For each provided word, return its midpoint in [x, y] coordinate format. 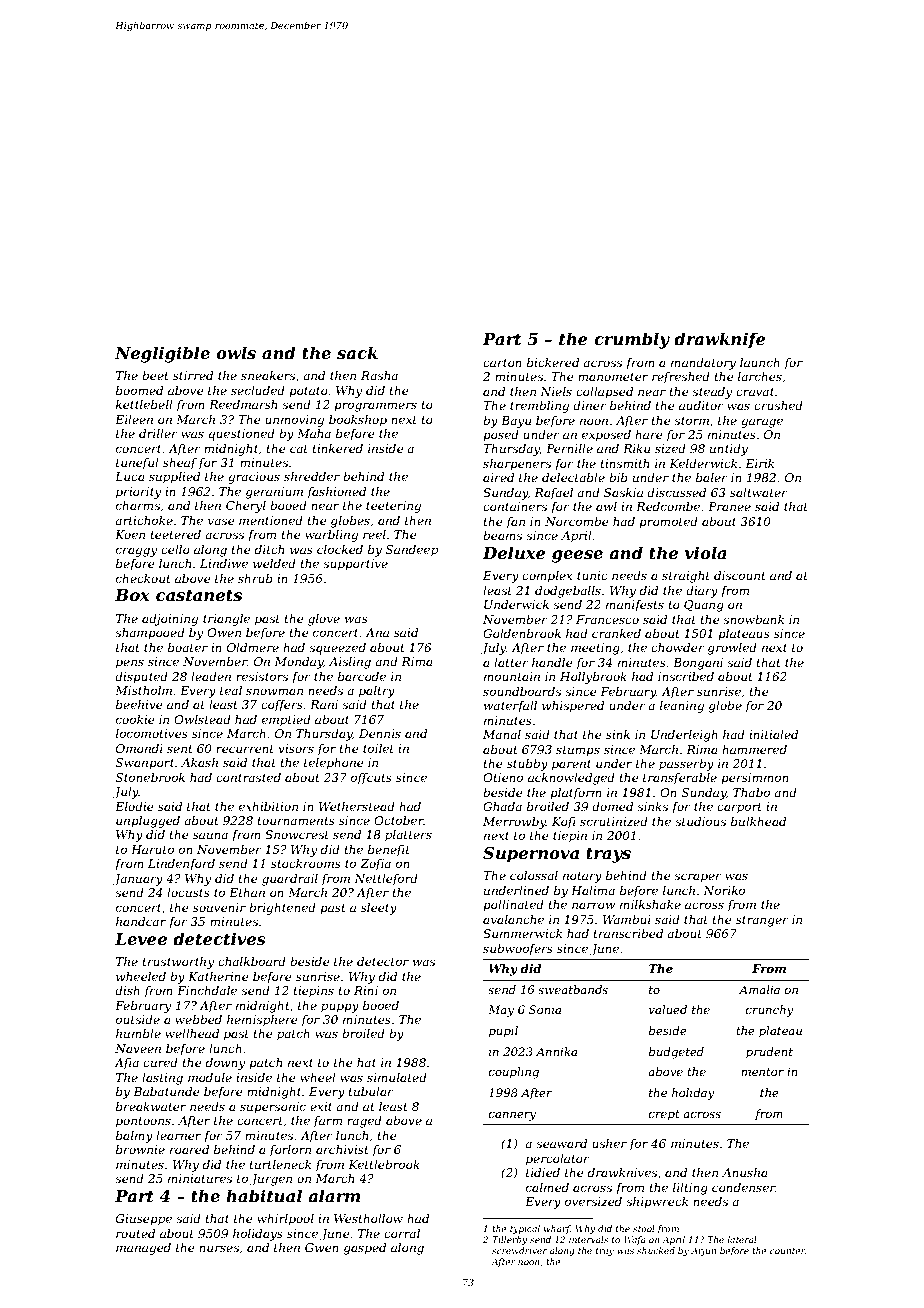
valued [668, 1009]
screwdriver [519, 1250]
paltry [377, 692]
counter [787, 1251]
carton [502, 363]
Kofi [564, 823]
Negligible [162, 354]
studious [700, 821]
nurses [219, 1248]
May [501, 1011]
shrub [255, 578]
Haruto [152, 849]
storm [691, 421]
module [210, 1077]
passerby [686, 765]
